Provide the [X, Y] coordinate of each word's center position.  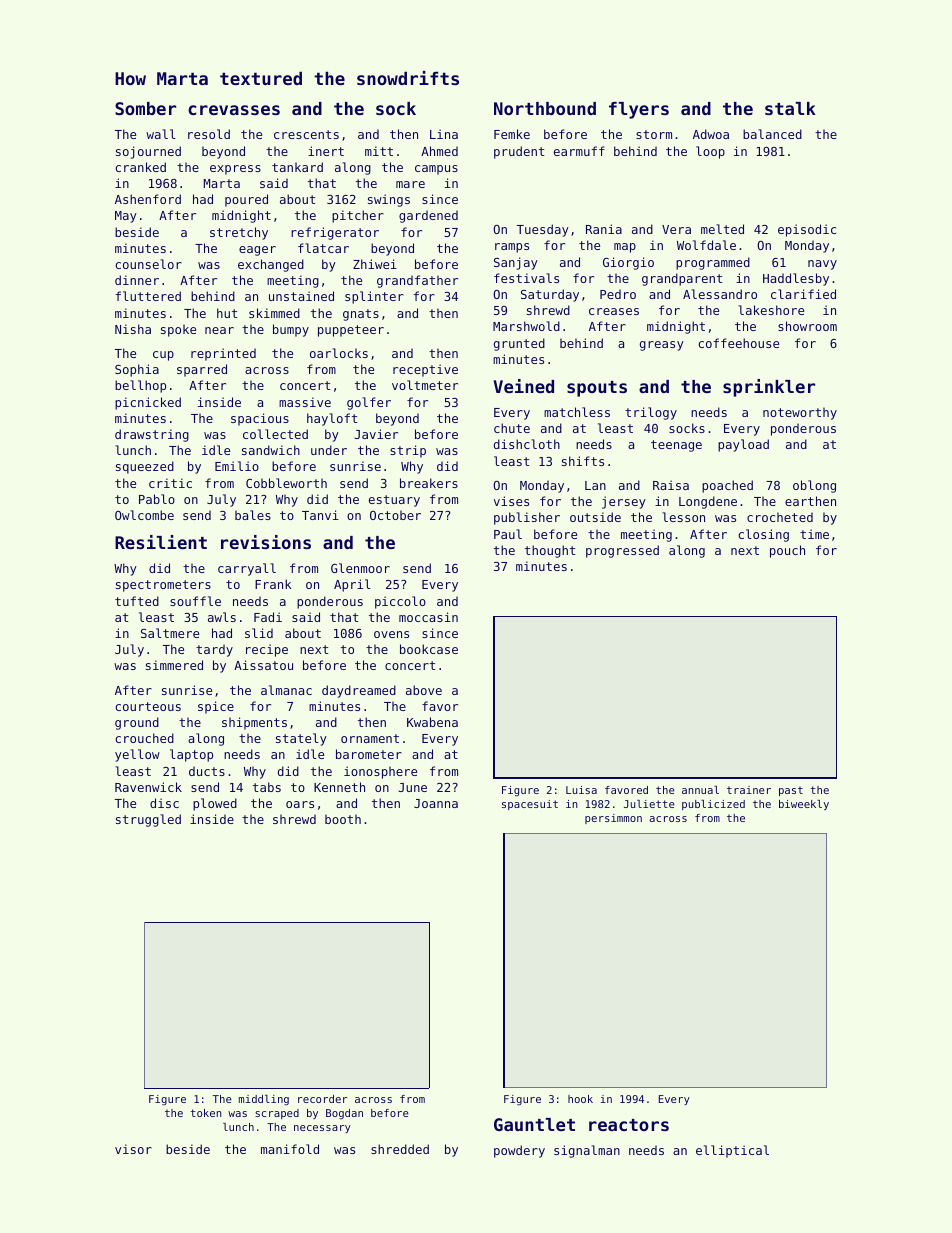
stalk [790, 108]
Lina [444, 134]
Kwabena [432, 722]
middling [264, 1100]
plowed [215, 804]
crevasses [234, 110]
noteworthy [800, 413]
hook [580, 1099]
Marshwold [526, 326]
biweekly [804, 805]
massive [305, 402]
